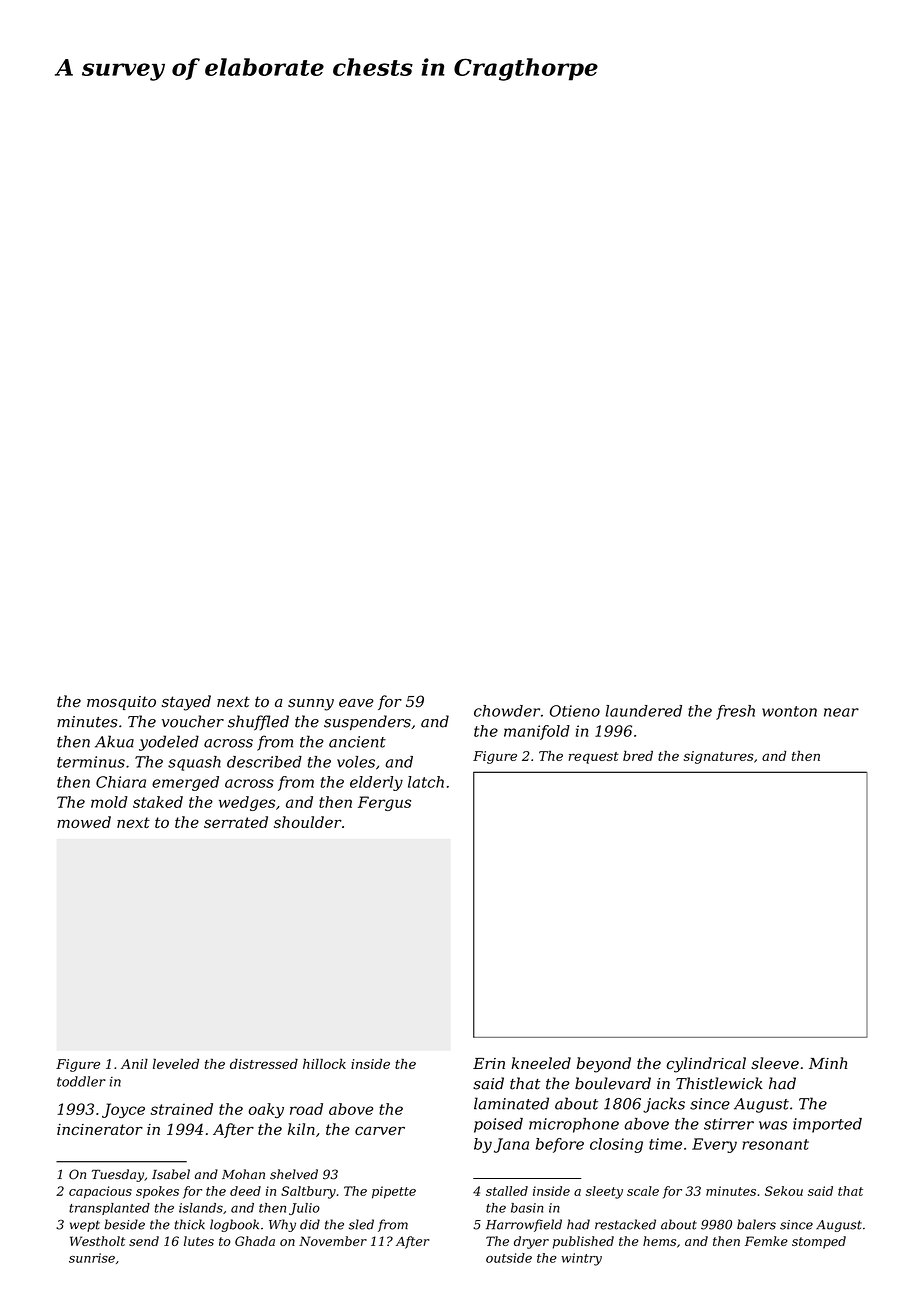 The height and width of the image is (1308, 924). Describe the element at coordinates (100, 1129) in the image. I see `incinerator` at that location.
